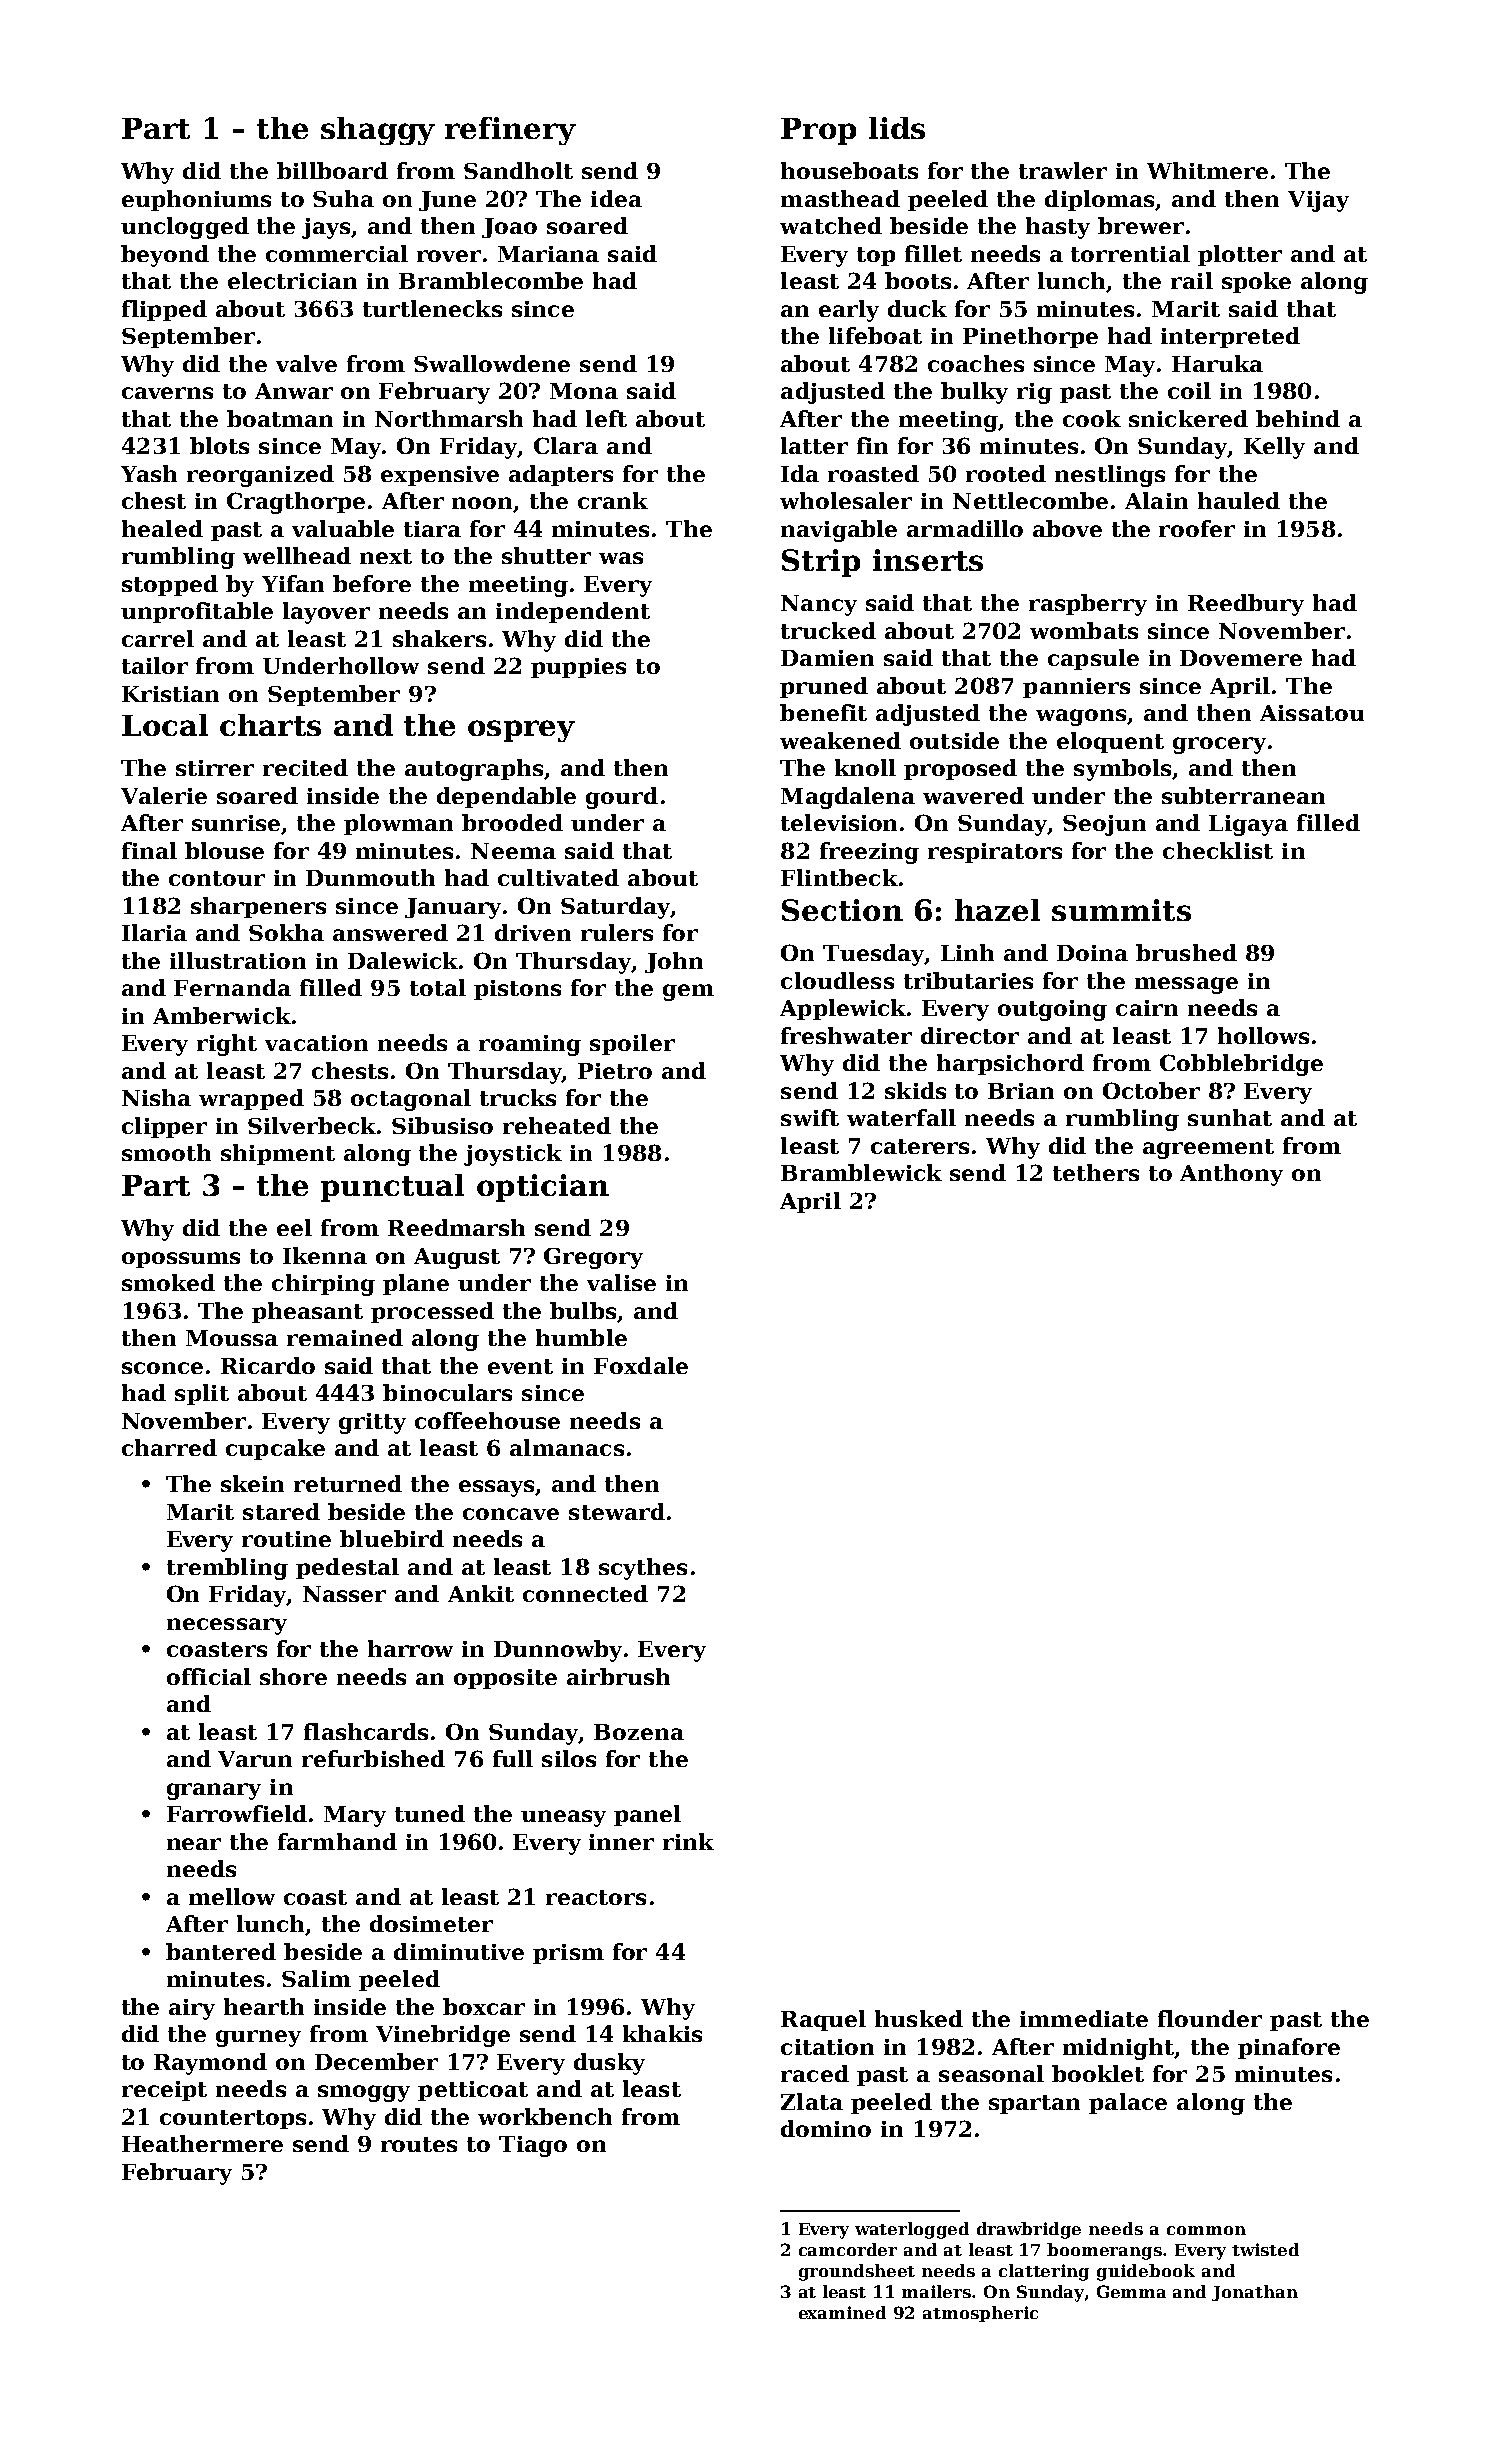  What do you see at coordinates (167, 393) in the screenshot?
I see `caverns` at bounding box center [167, 393].
